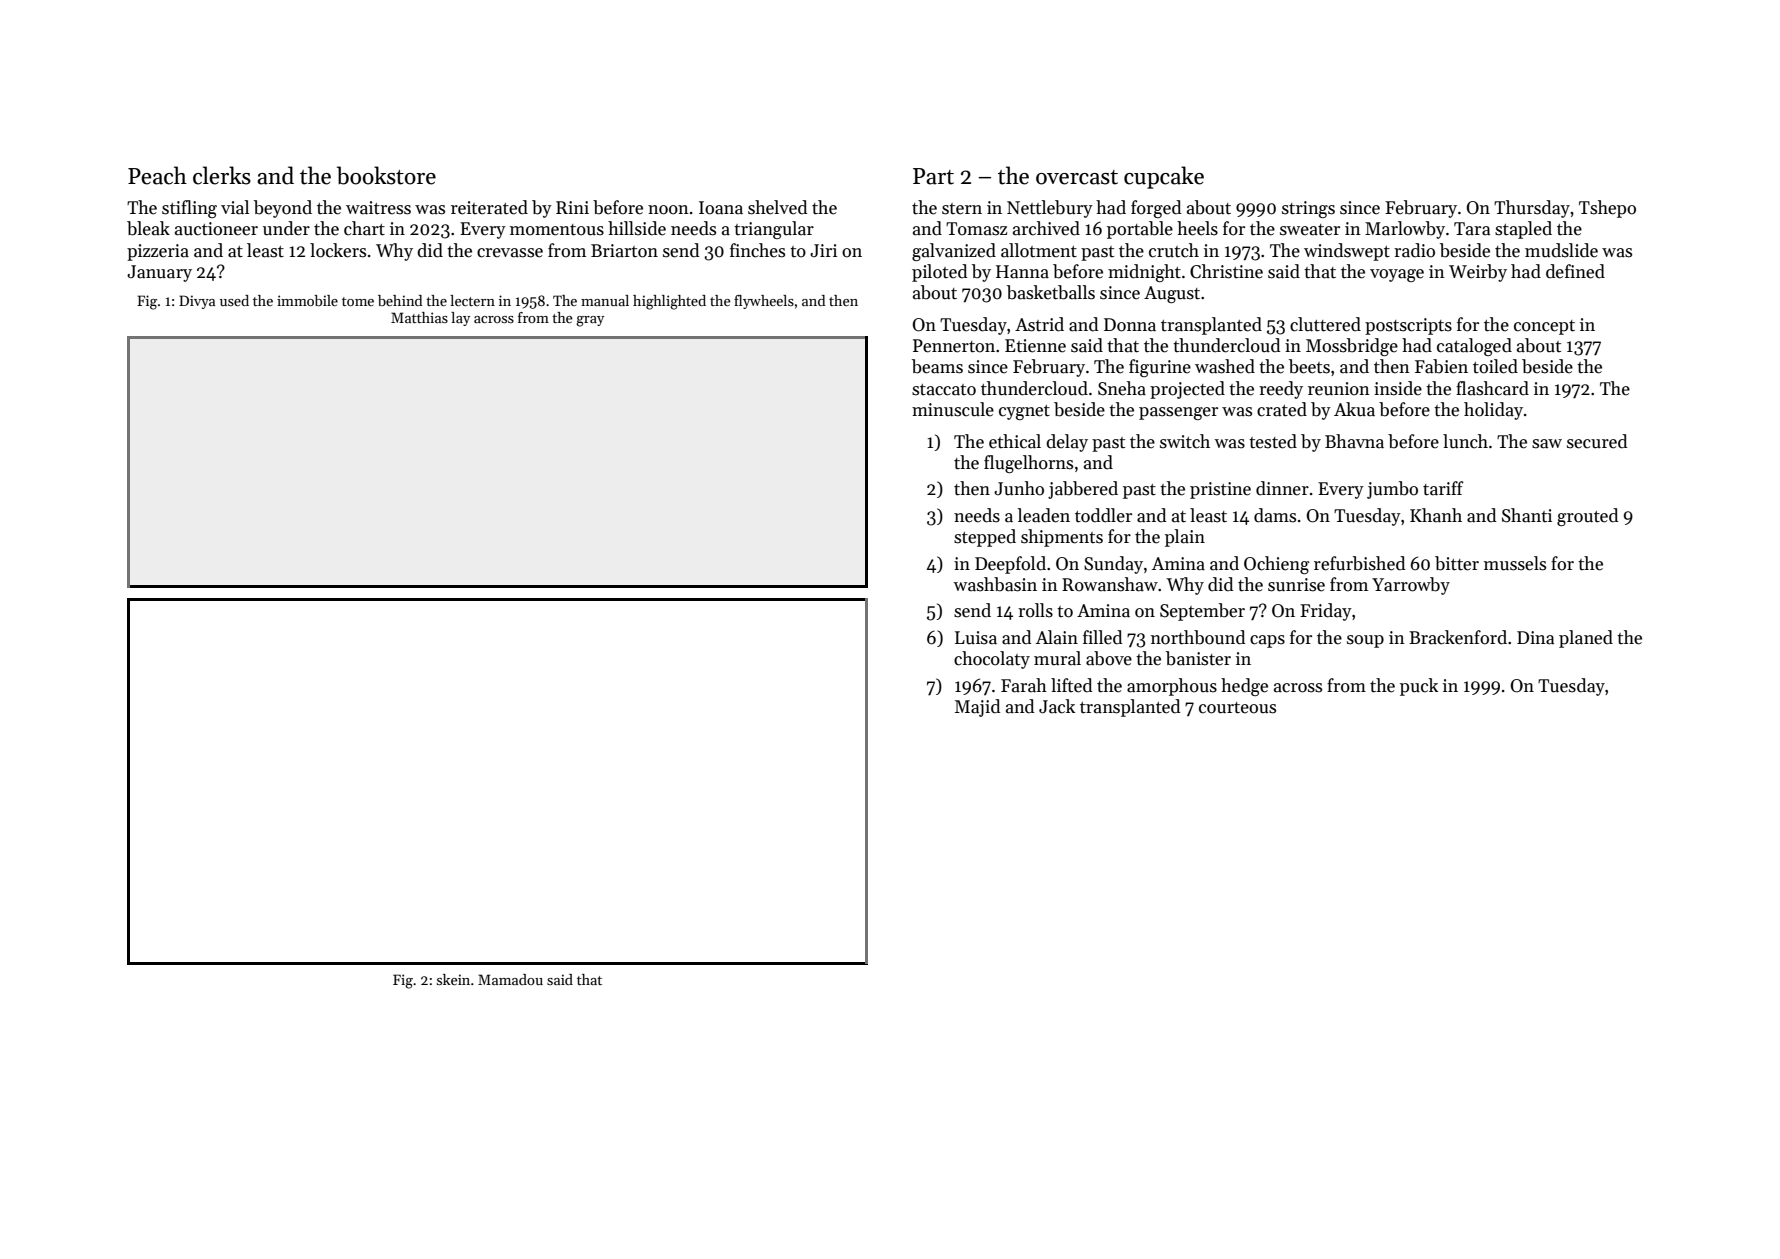 This screenshot has width=1780, height=1259. What do you see at coordinates (1310, 230) in the screenshot?
I see `sweater` at bounding box center [1310, 230].
